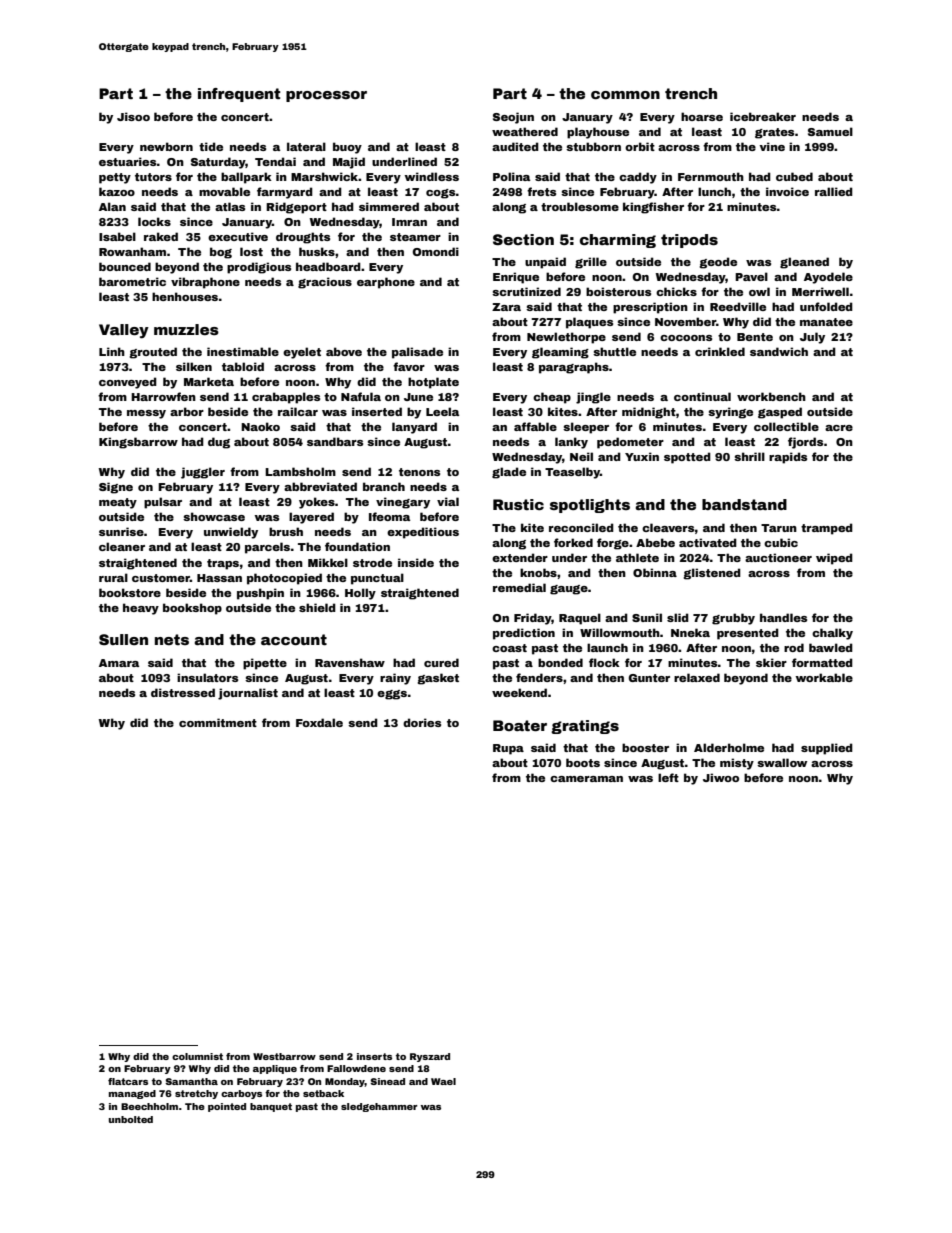 The height and width of the document is (1233, 952). Describe the element at coordinates (335, 441) in the document. I see `sandbars` at that location.
